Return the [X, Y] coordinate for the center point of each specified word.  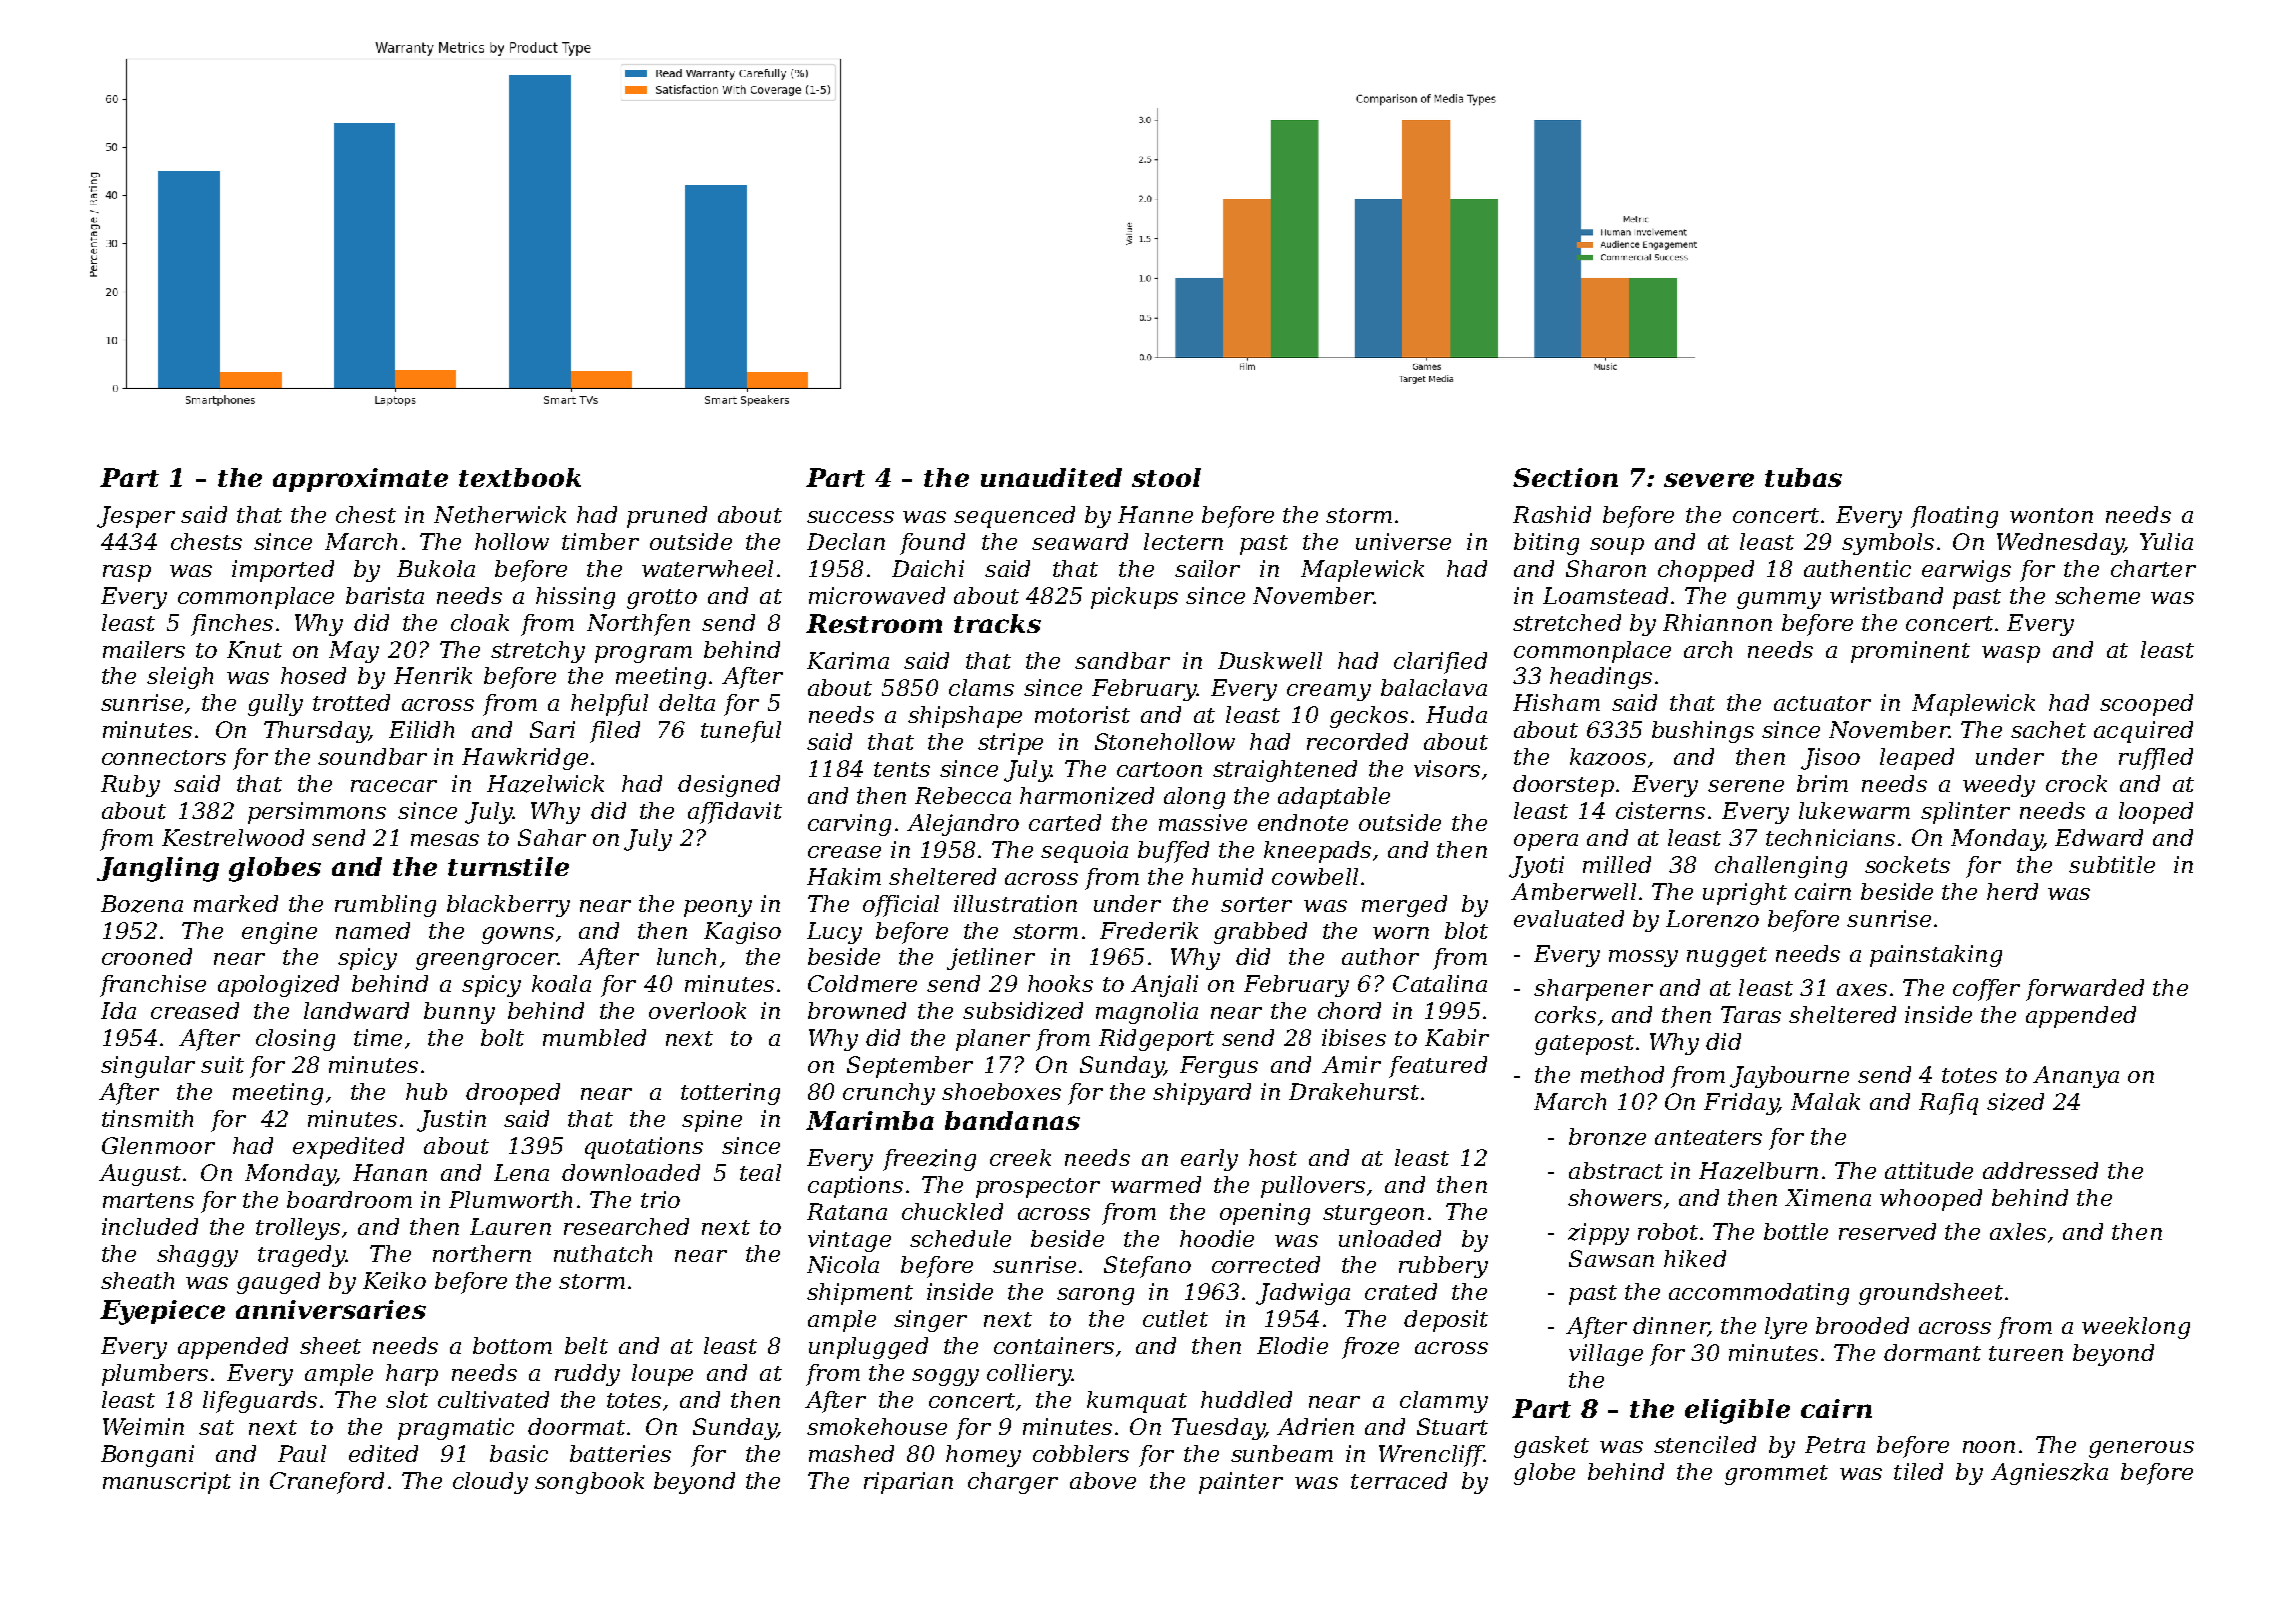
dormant [1932, 1352]
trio [660, 1199]
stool [1166, 477]
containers [1054, 1345]
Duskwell [1270, 660]
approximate [360, 480]
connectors [164, 757]
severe [1709, 480]
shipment [860, 1294]
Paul [302, 1453]
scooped [2146, 705]
